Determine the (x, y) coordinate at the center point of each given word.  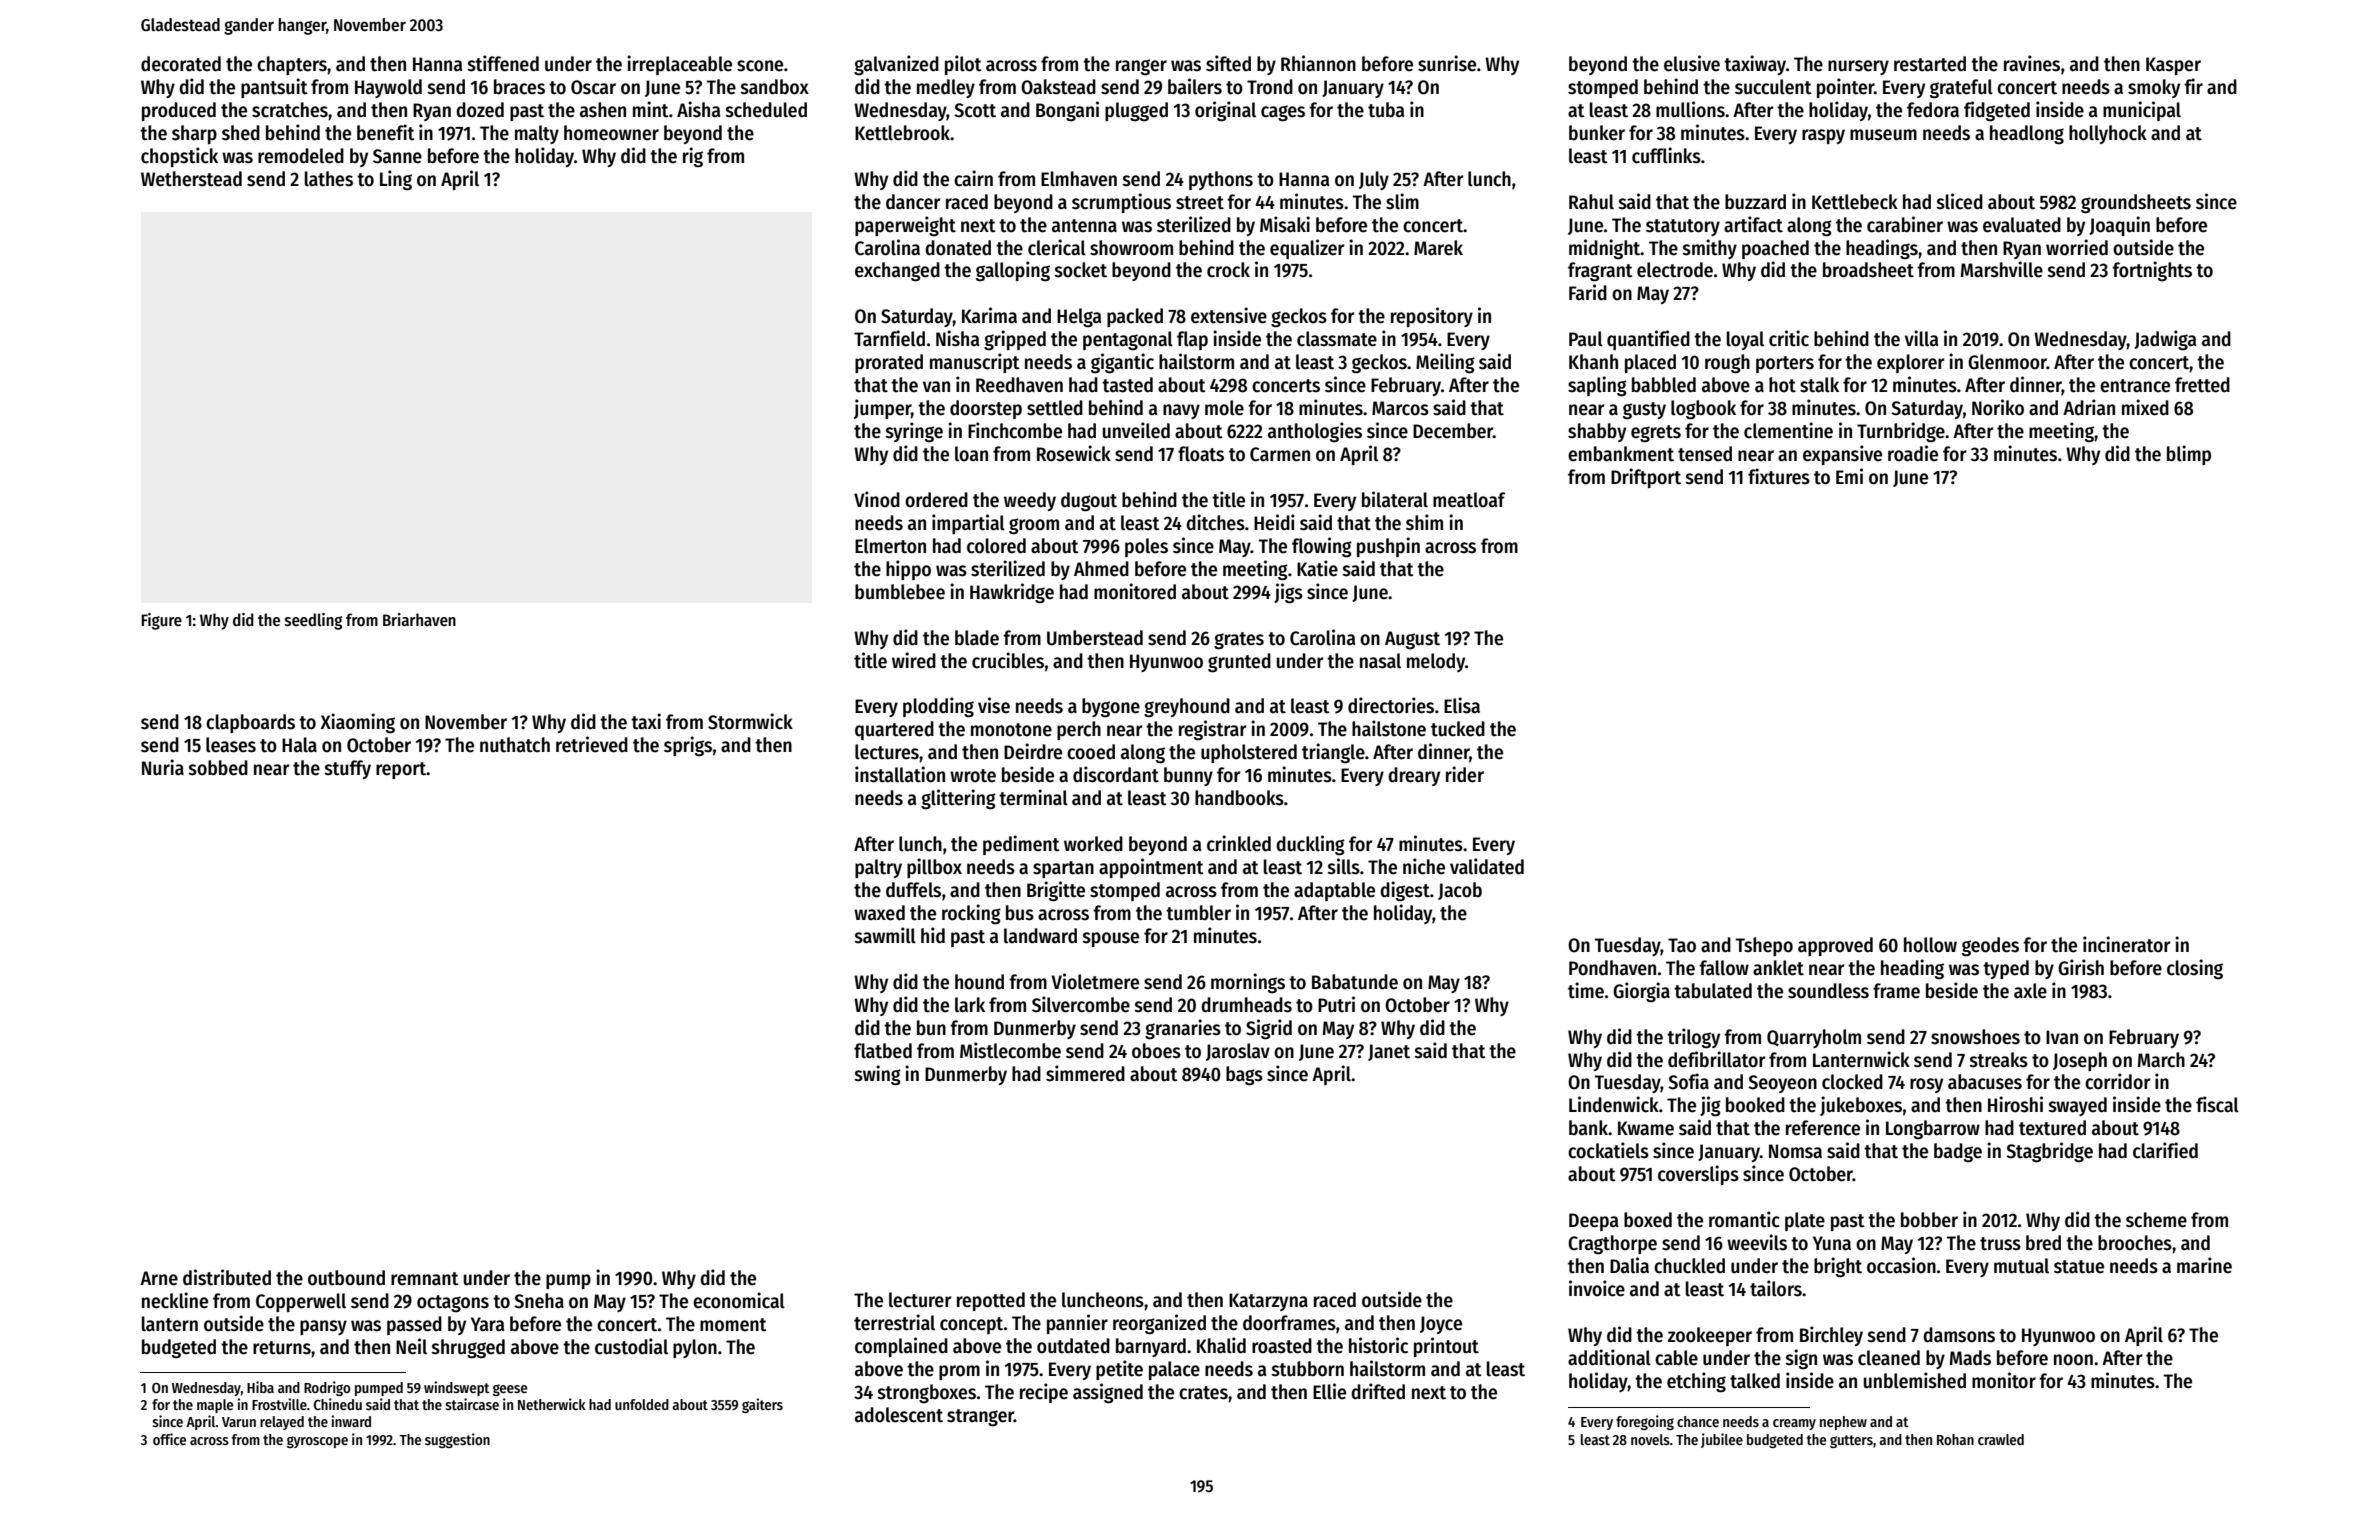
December (1453, 431)
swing (878, 1075)
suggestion (457, 1440)
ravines (2032, 63)
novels (1650, 1439)
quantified (1648, 340)
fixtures (1779, 476)
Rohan (1955, 1439)
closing (2195, 969)
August (1412, 640)
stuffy (348, 769)
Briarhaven (419, 620)
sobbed (218, 768)
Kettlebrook (902, 133)
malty (537, 134)
